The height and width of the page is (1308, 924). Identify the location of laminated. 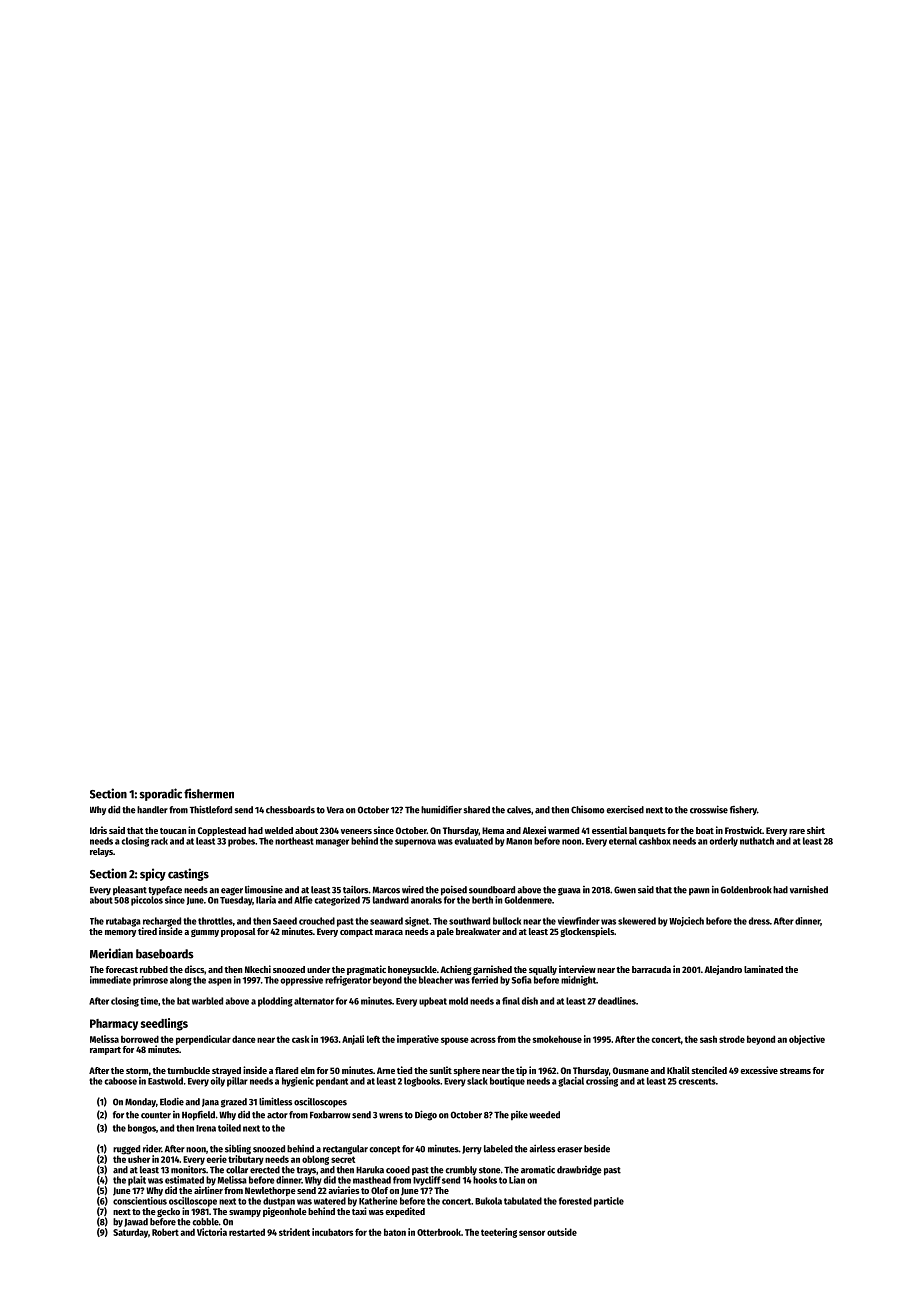
(763, 969).
